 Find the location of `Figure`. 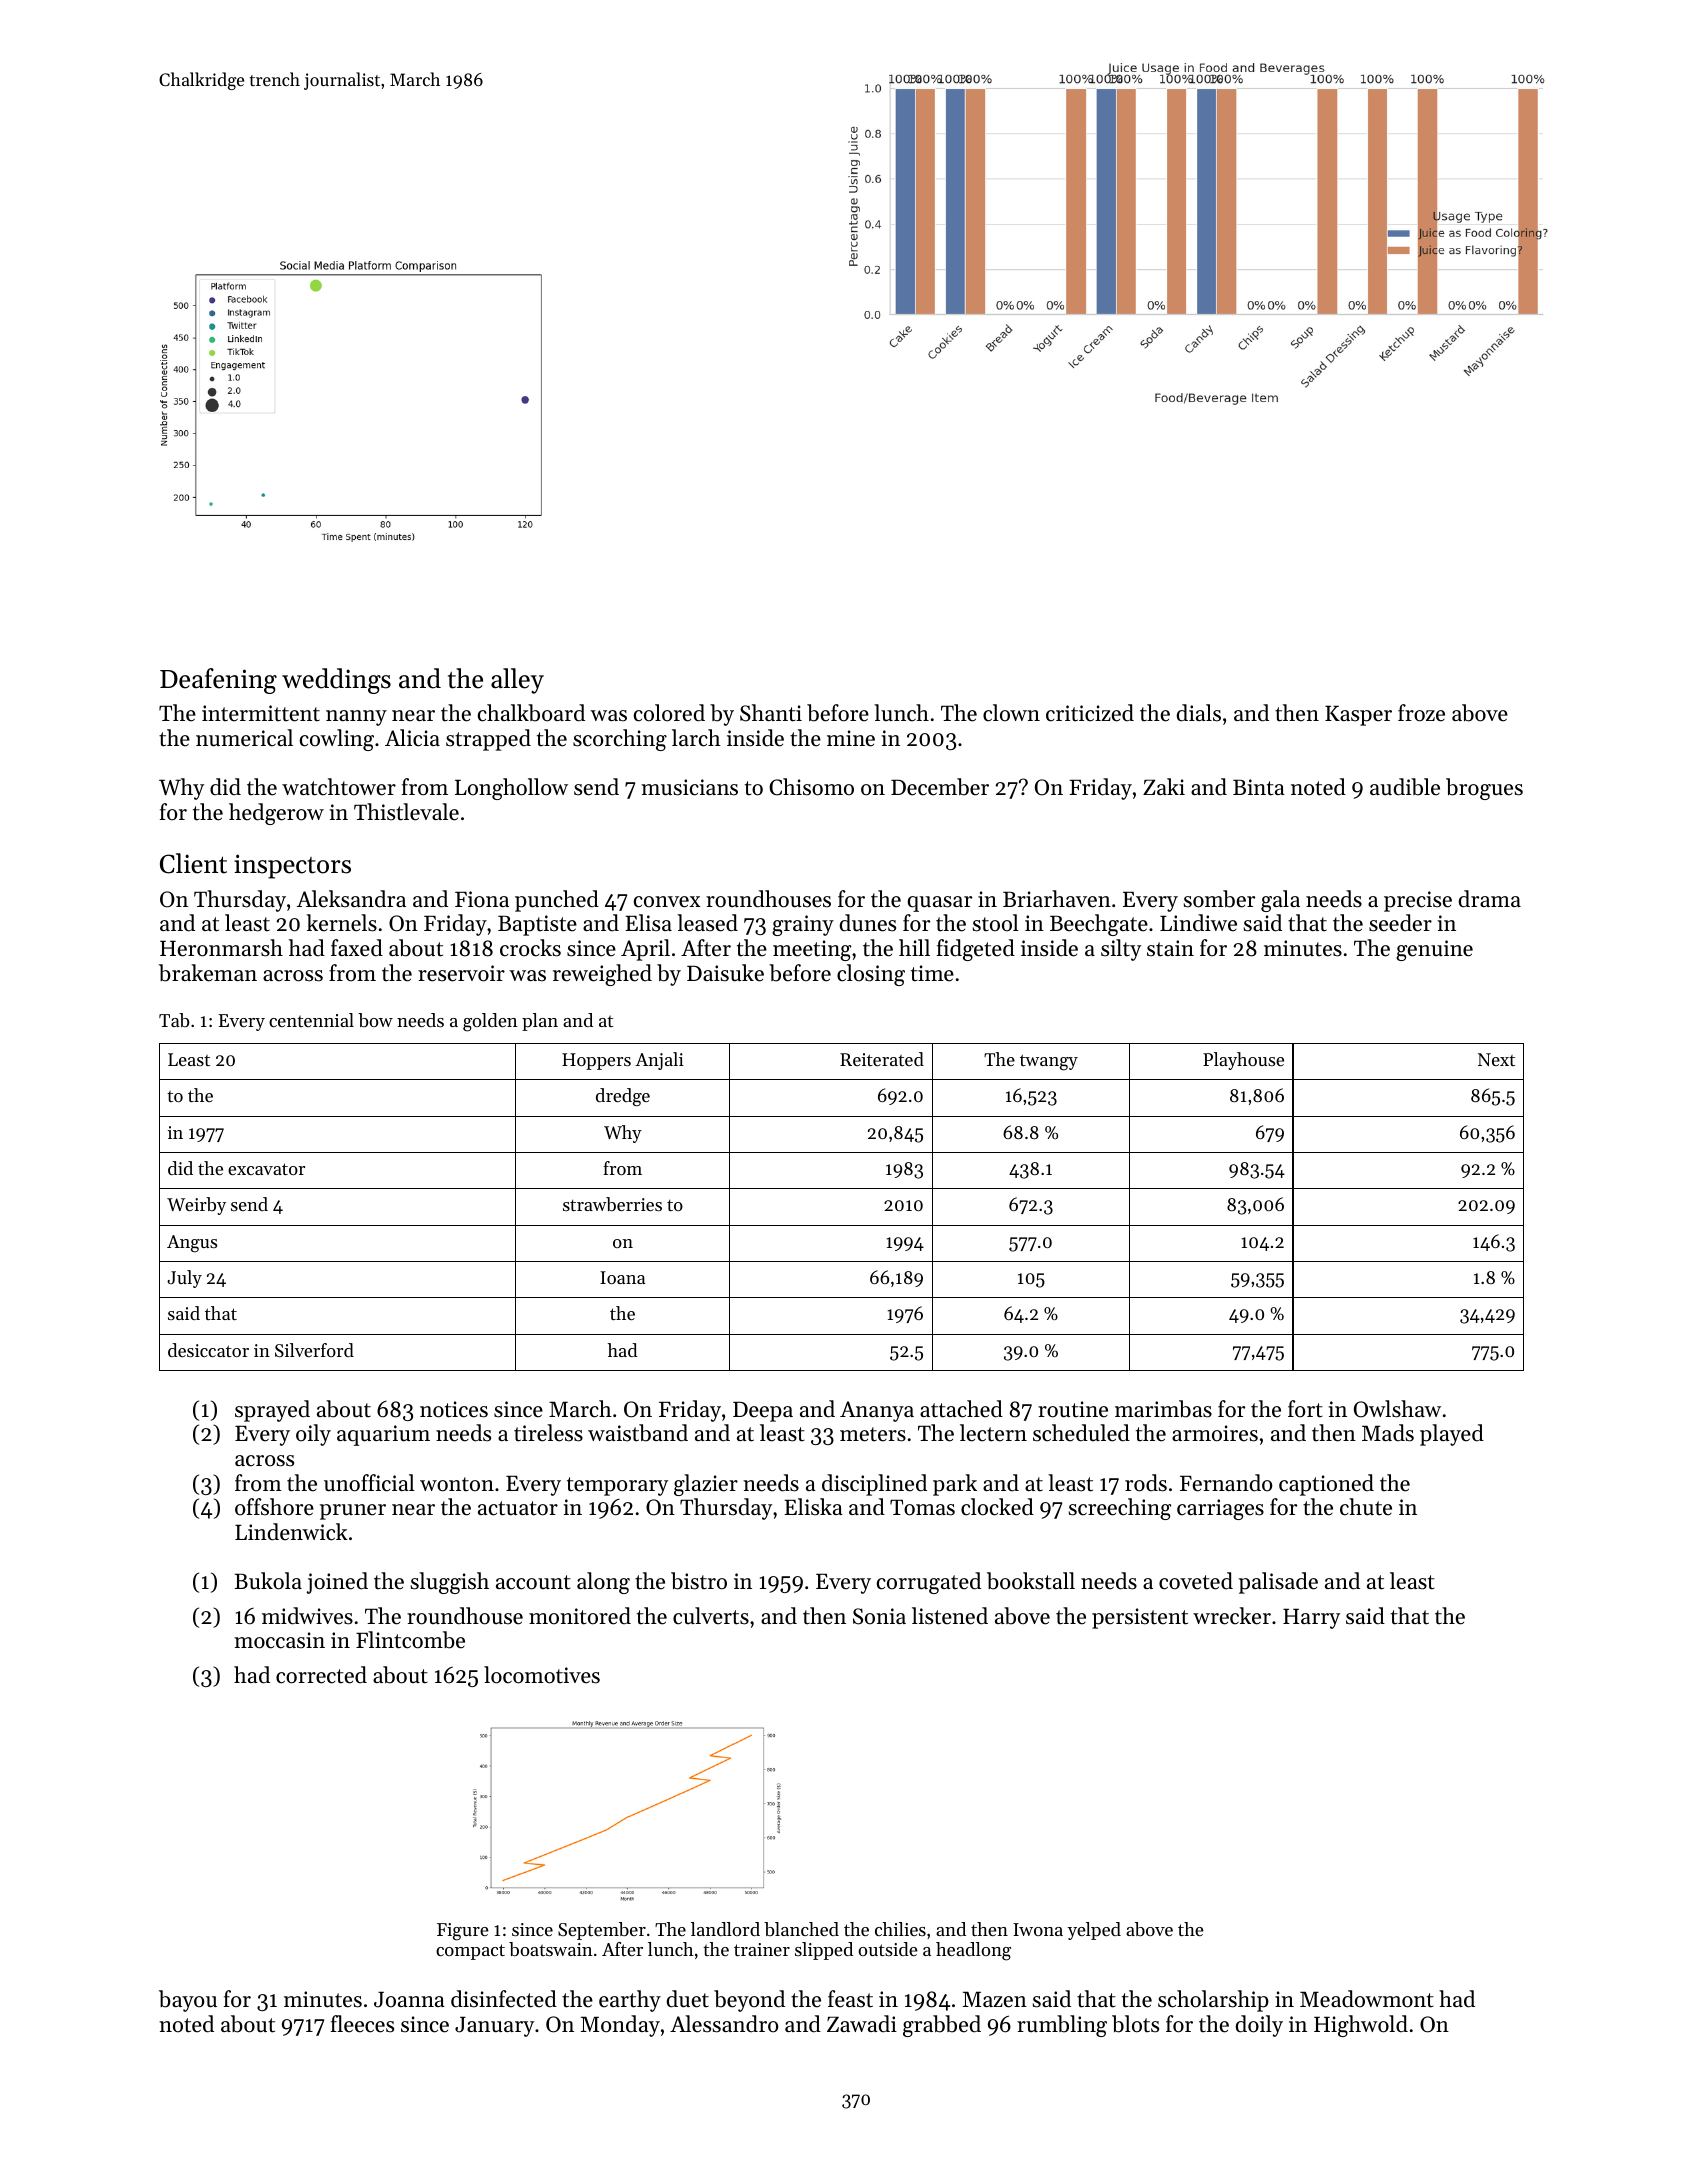

Figure is located at coordinates (463, 1932).
